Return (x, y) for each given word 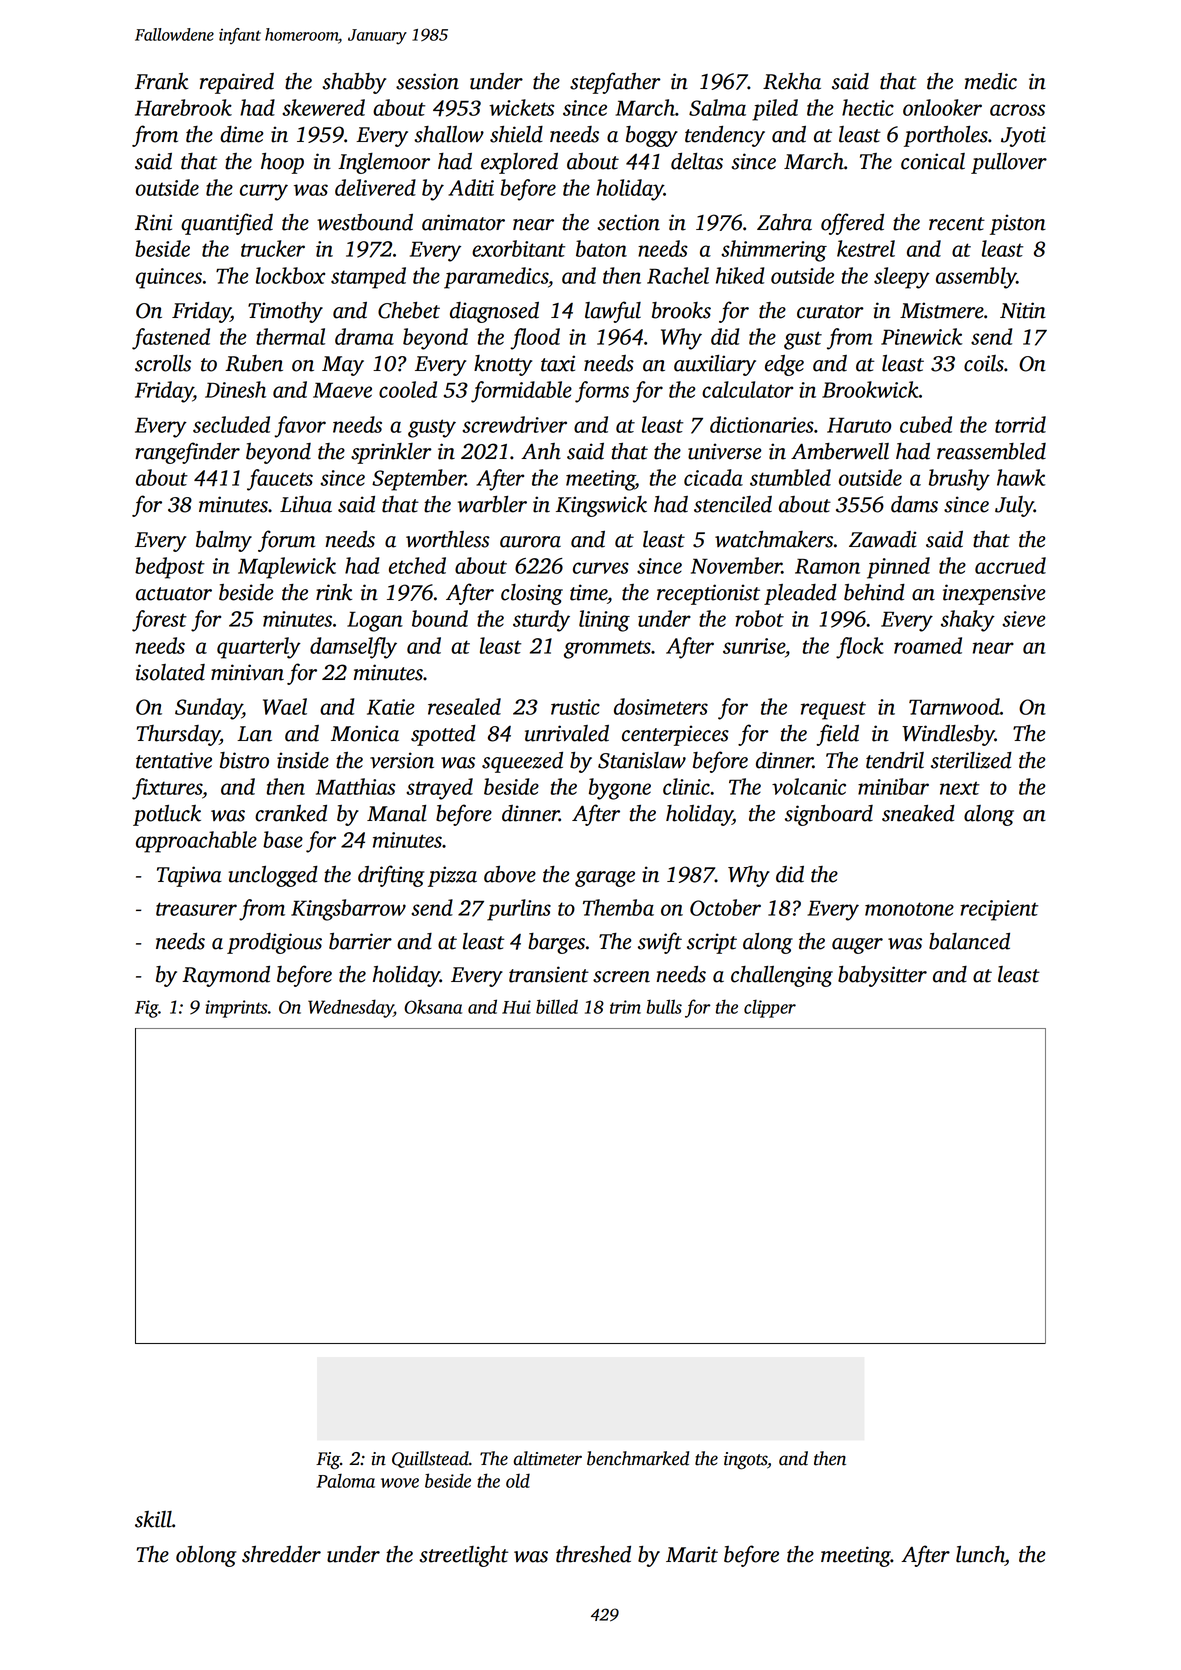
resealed (464, 706)
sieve (1023, 619)
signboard (829, 815)
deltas (697, 161)
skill (153, 1519)
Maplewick (287, 568)
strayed (439, 789)
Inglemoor (384, 163)
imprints (237, 1009)
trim (625, 1007)
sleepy (902, 278)
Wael (285, 706)
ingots (745, 1461)
